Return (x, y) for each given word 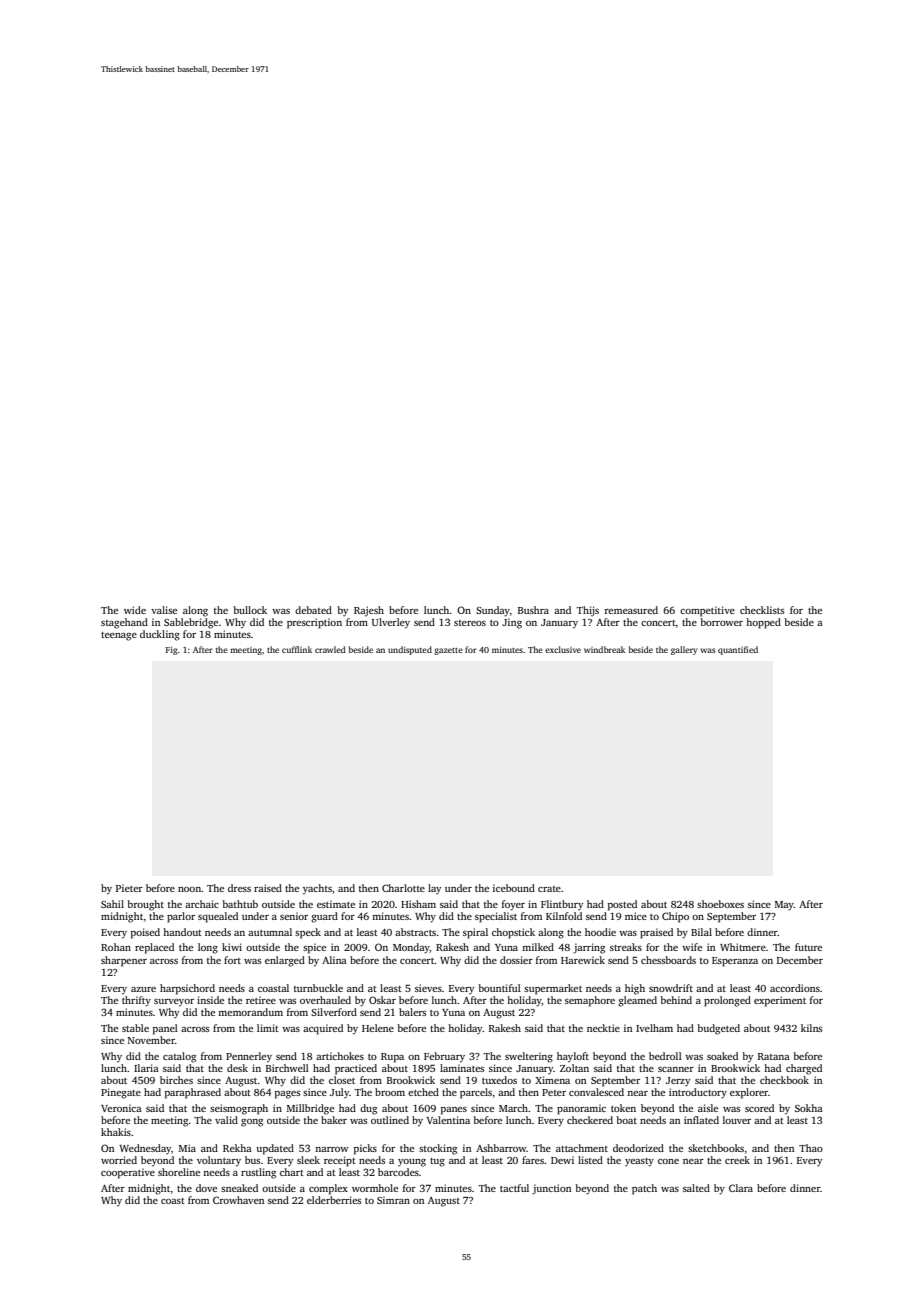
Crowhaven (238, 1200)
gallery (684, 650)
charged (804, 1069)
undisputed (410, 650)
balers (412, 1012)
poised (145, 933)
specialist (496, 917)
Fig (172, 651)
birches (176, 1080)
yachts (317, 889)
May (784, 906)
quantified (738, 650)
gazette (448, 651)
